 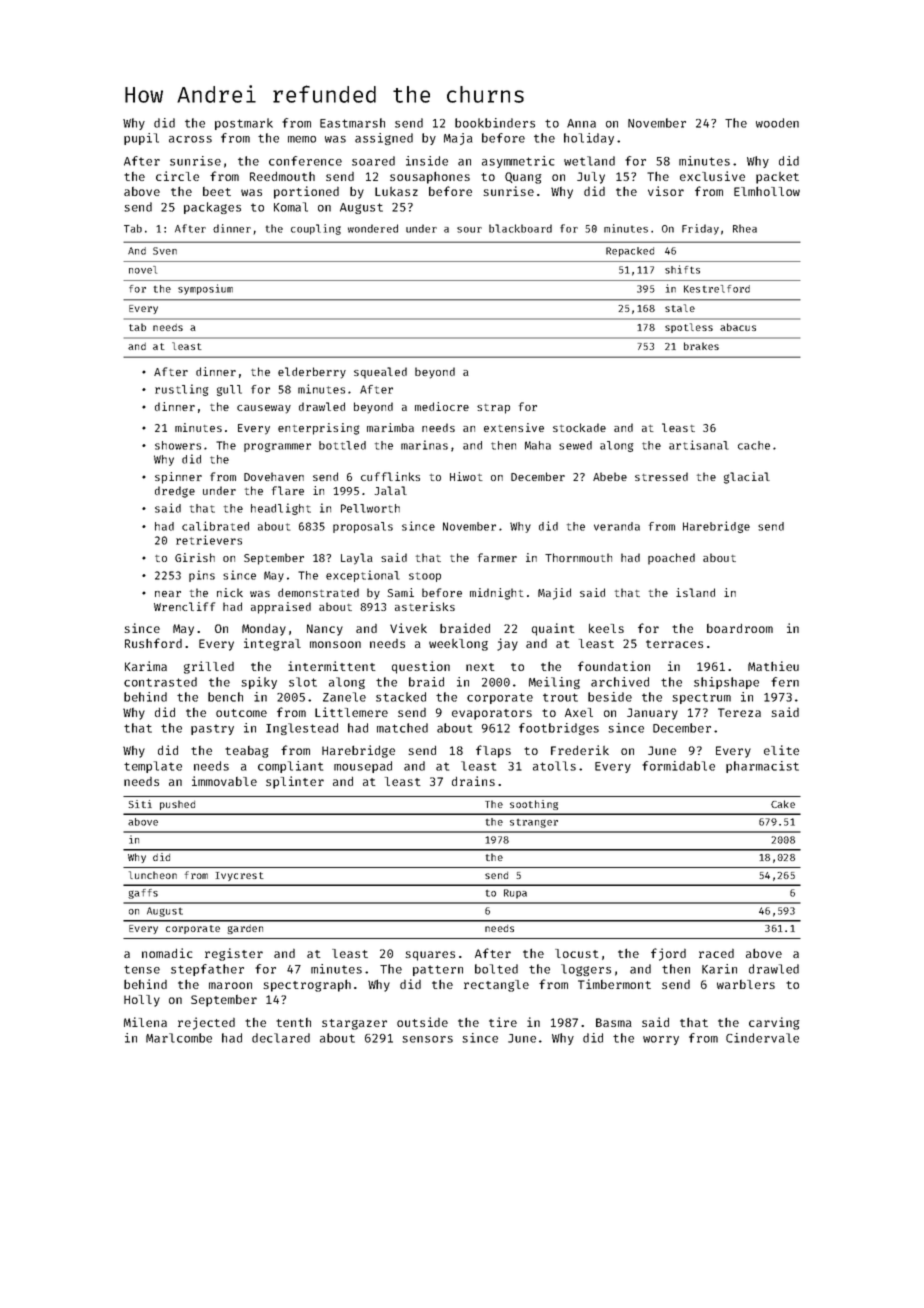 I want to click on sousaphones, so click(x=430, y=177).
